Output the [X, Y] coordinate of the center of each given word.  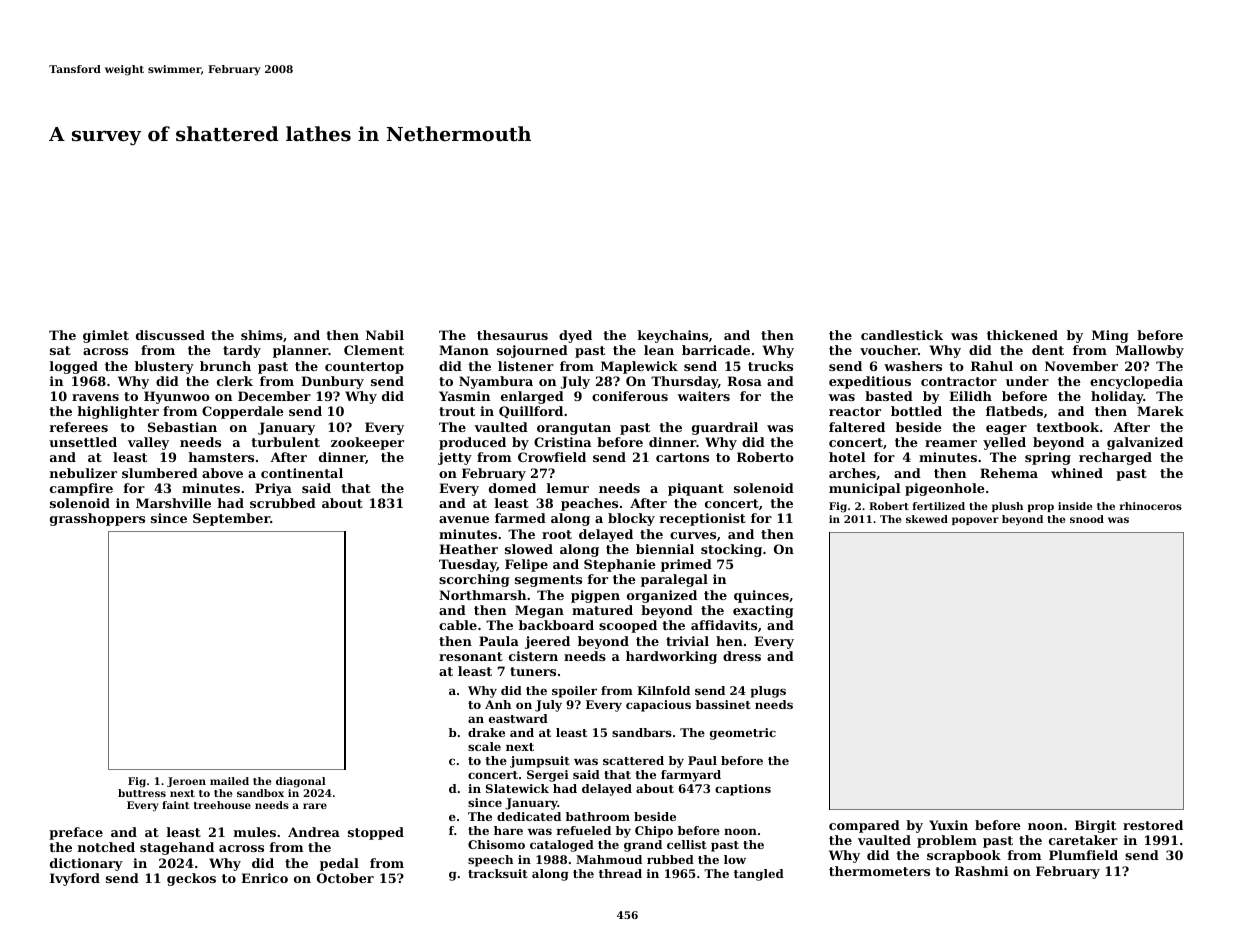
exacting [763, 611]
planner [300, 351]
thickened [1022, 335]
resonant [471, 656]
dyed [575, 336]
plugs [768, 692]
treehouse [222, 805]
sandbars [642, 732]
